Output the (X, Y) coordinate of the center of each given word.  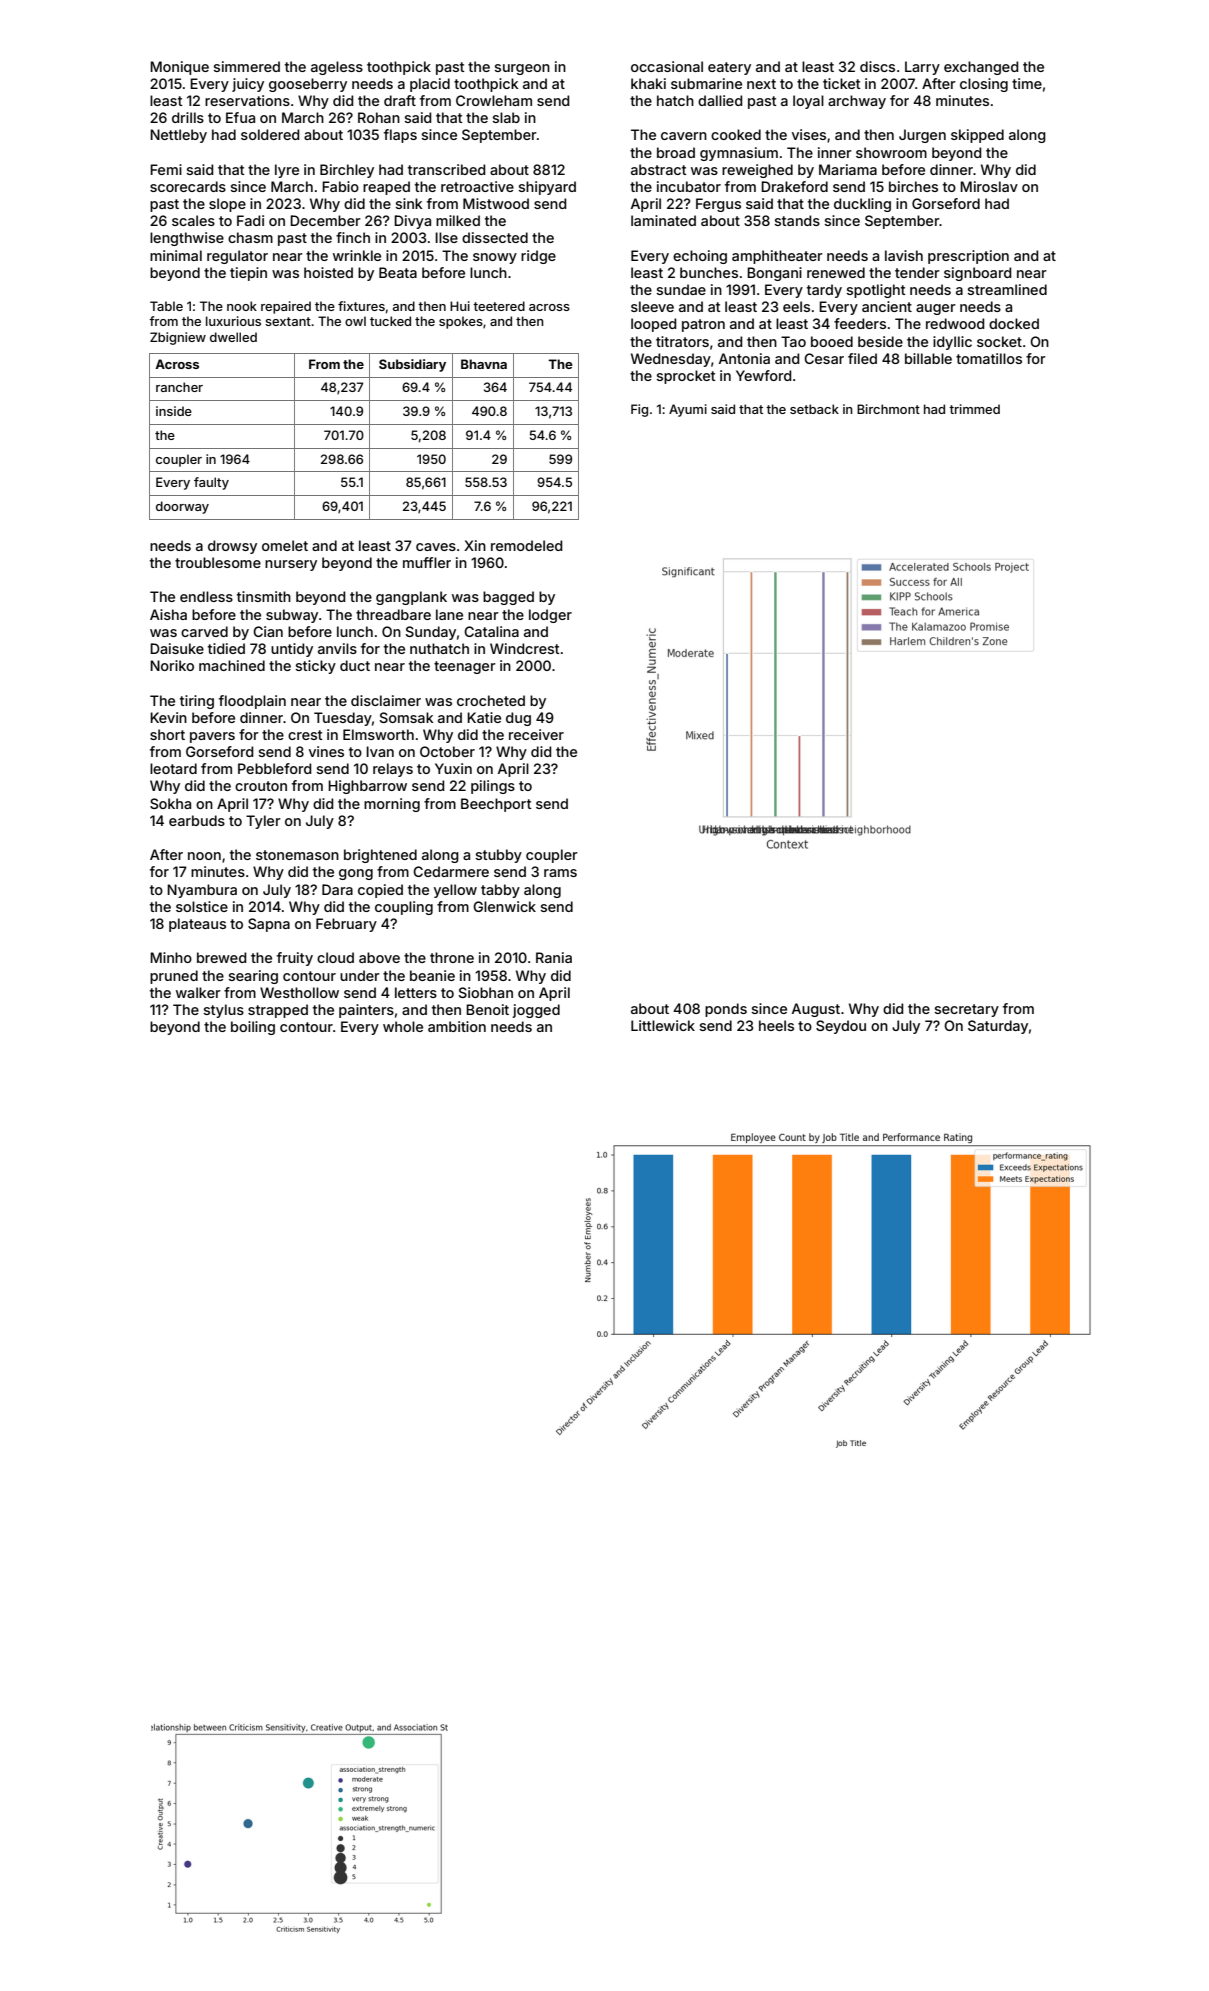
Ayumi (688, 410)
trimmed (974, 409)
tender (917, 272)
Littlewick (663, 1025)
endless (206, 596)
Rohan (379, 117)
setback (814, 409)
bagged (508, 598)
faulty (211, 483)
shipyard (547, 188)
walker (198, 992)
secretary (967, 1010)
